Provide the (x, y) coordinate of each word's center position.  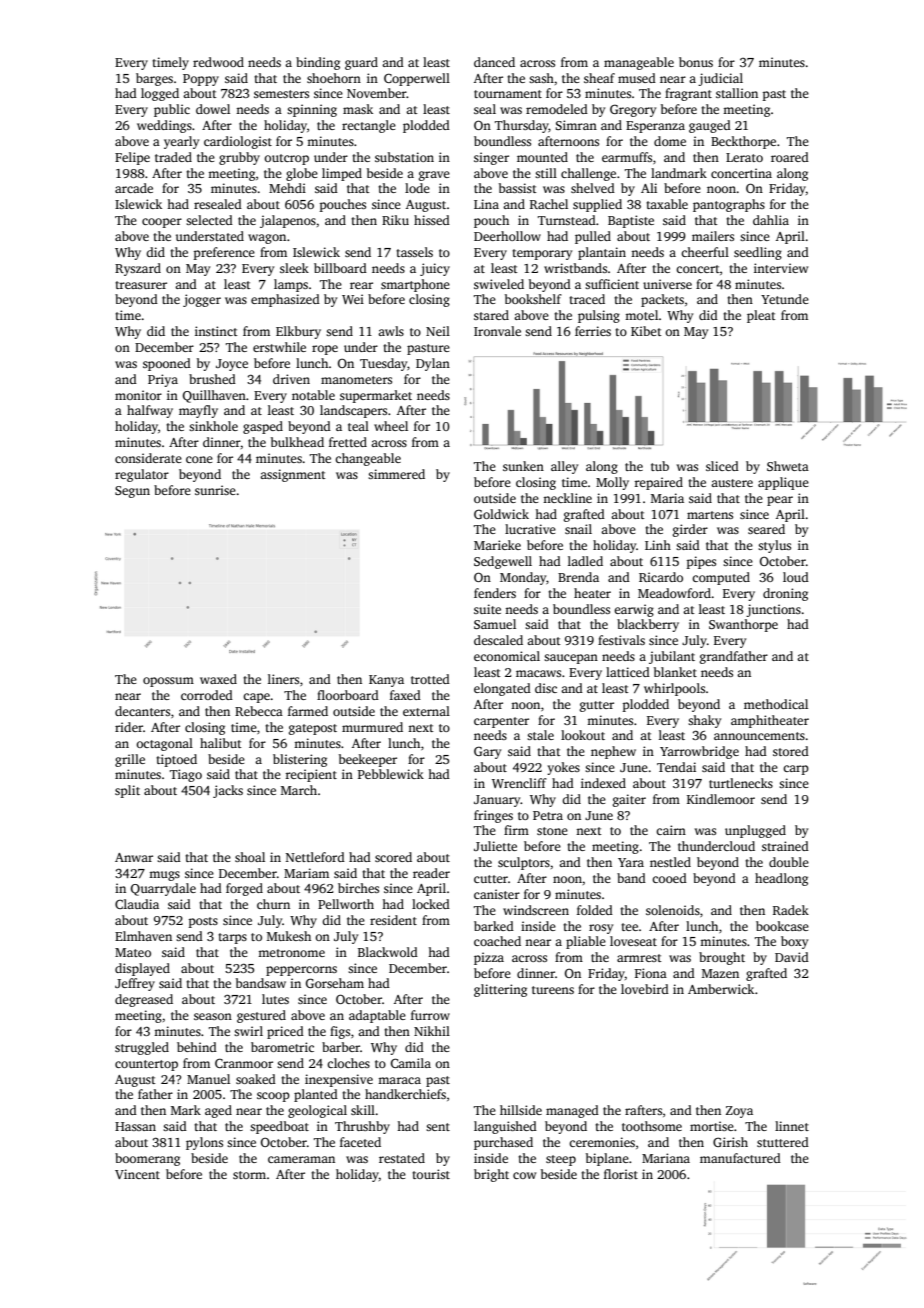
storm (249, 1175)
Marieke (497, 545)
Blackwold (388, 952)
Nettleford (315, 857)
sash (541, 78)
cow (524, 1175)
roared (790, 157)
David (792, 957)
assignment (293, 475)
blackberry (648, 625)
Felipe (132, 158)
